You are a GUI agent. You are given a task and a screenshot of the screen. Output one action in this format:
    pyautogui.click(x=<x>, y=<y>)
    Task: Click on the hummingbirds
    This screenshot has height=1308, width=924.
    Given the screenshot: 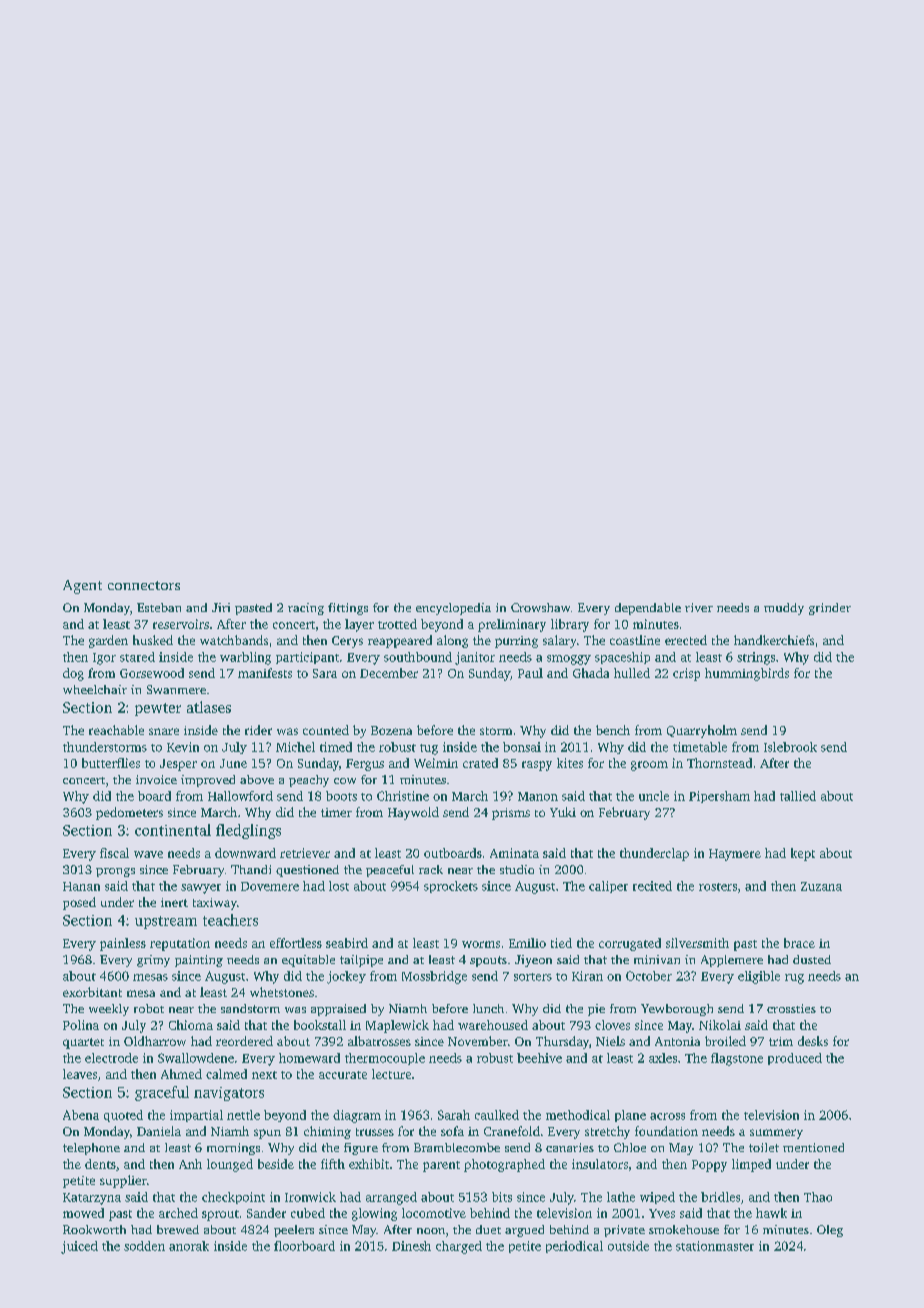 What is the action you would take?
    pyautogui.click(x=747, y=674)
